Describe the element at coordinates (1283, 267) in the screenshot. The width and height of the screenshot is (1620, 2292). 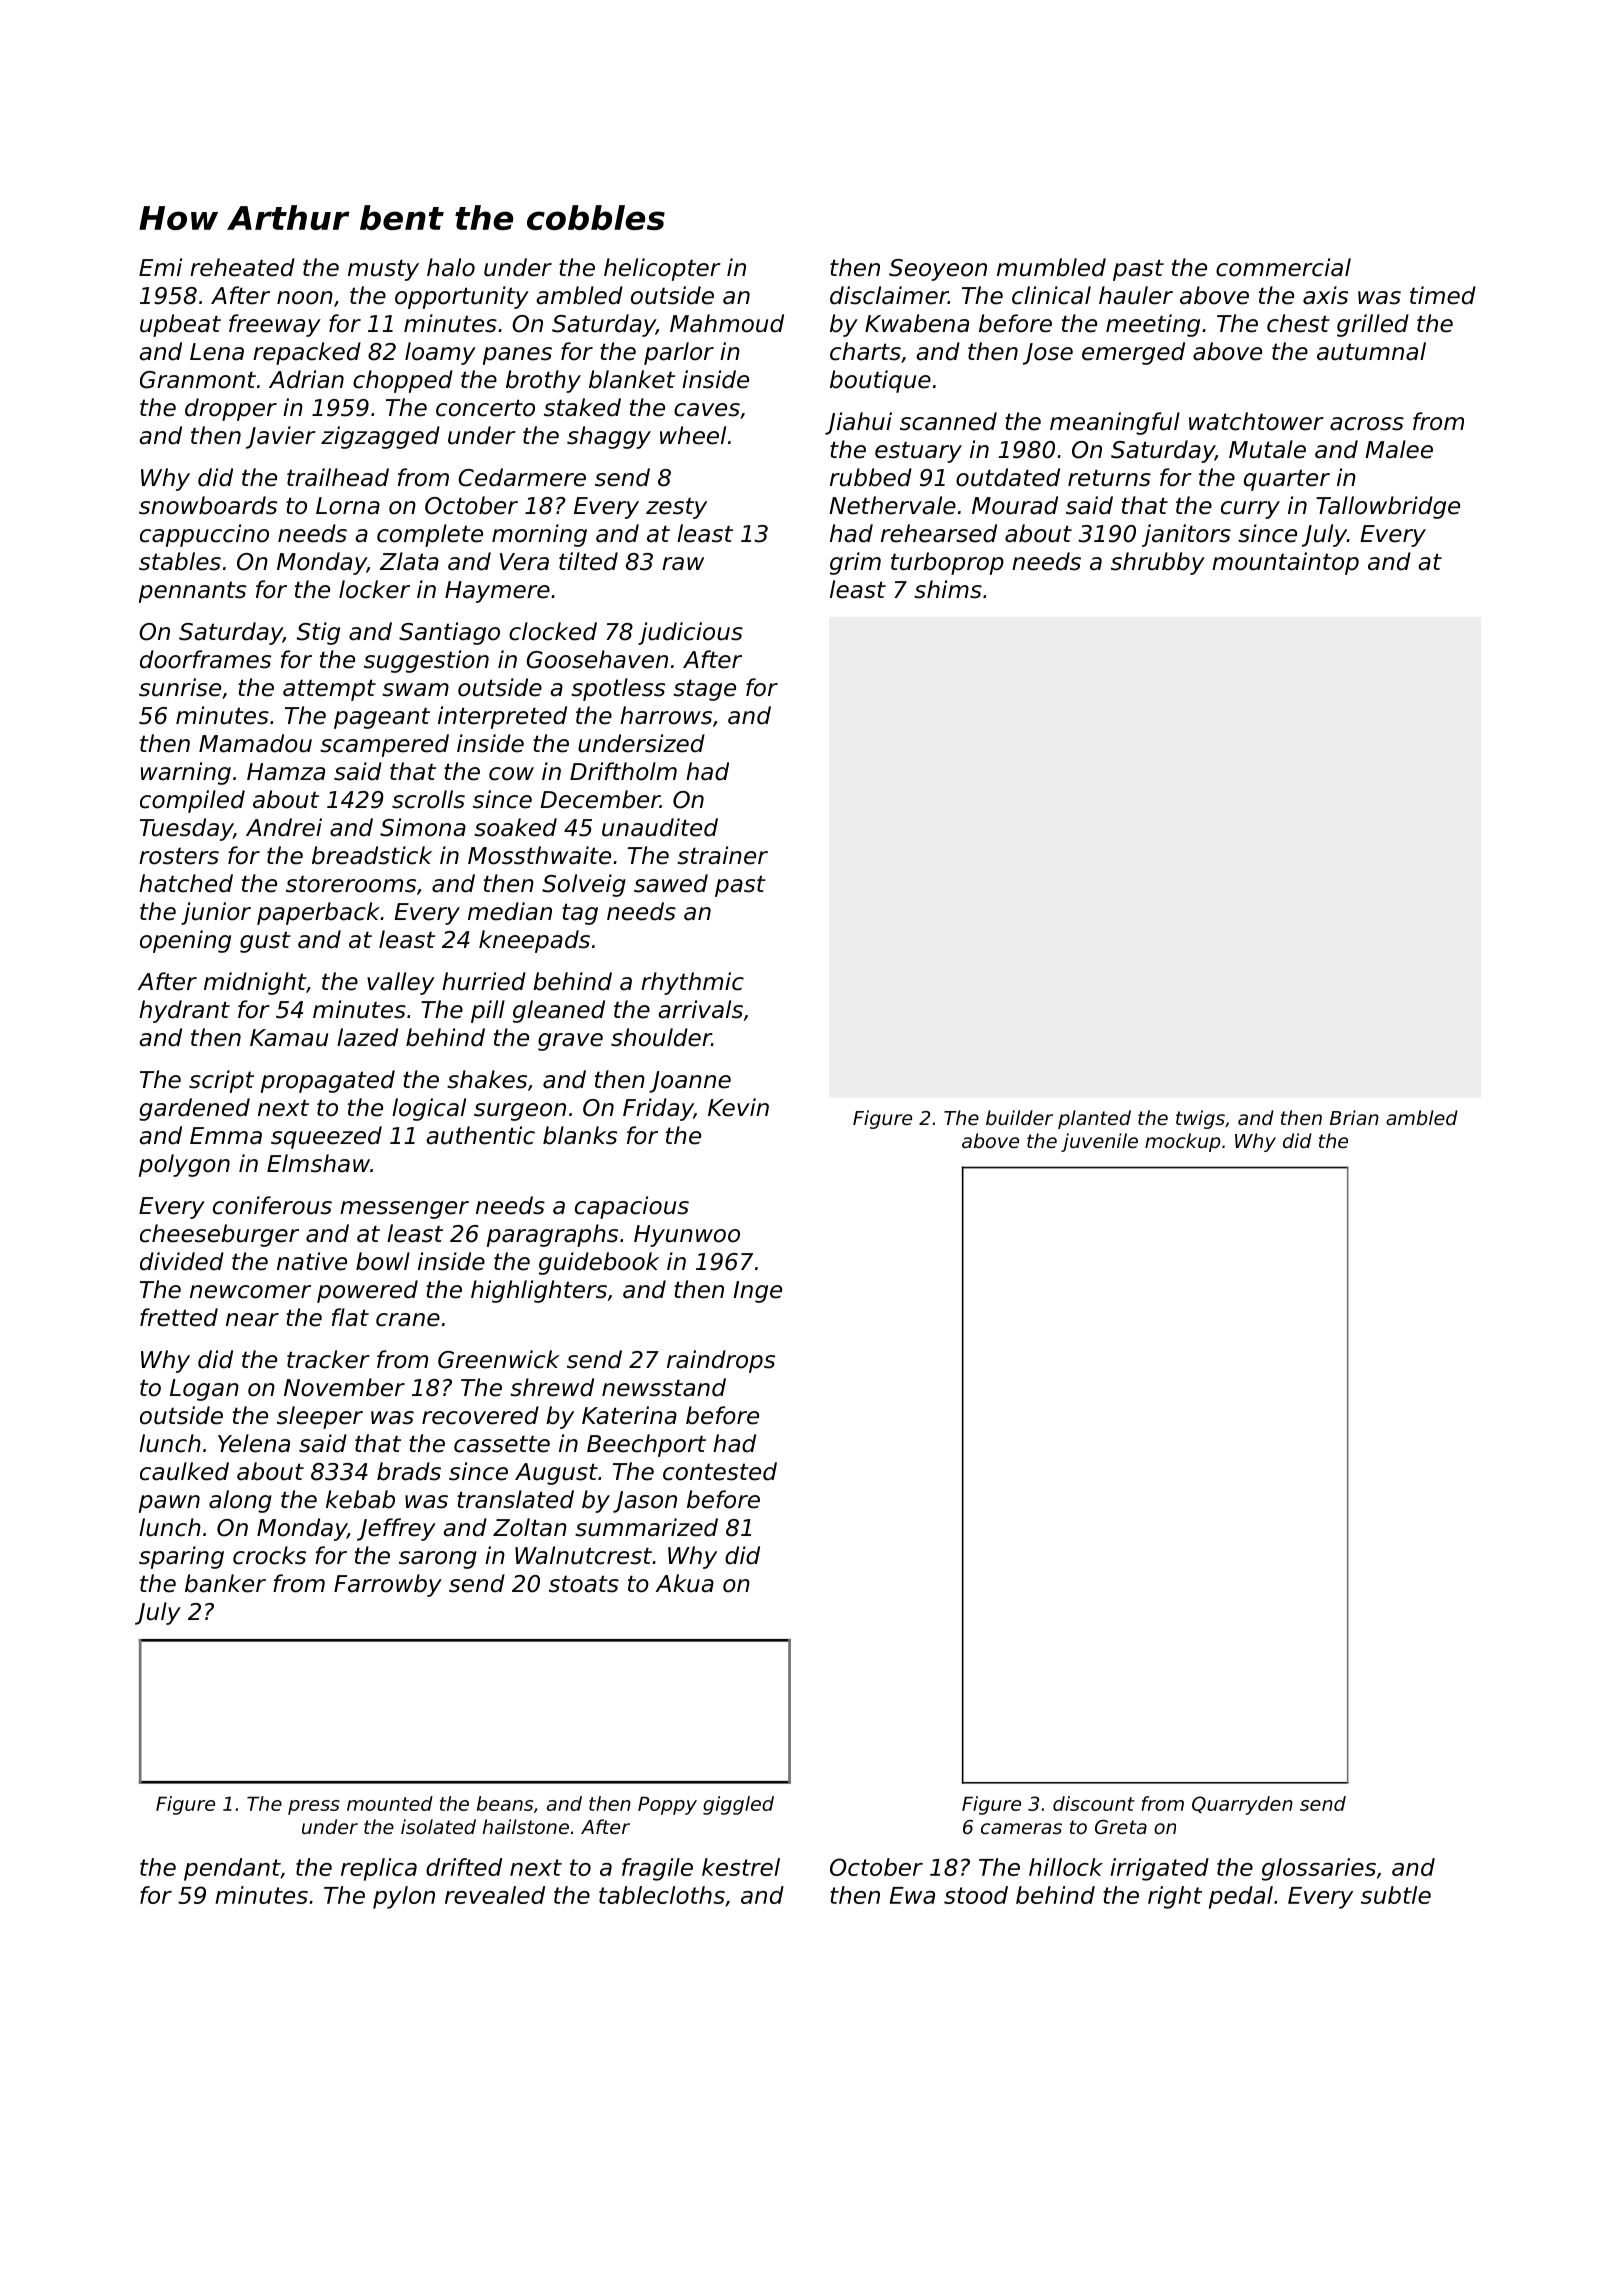
I see `commercial` at that location.
